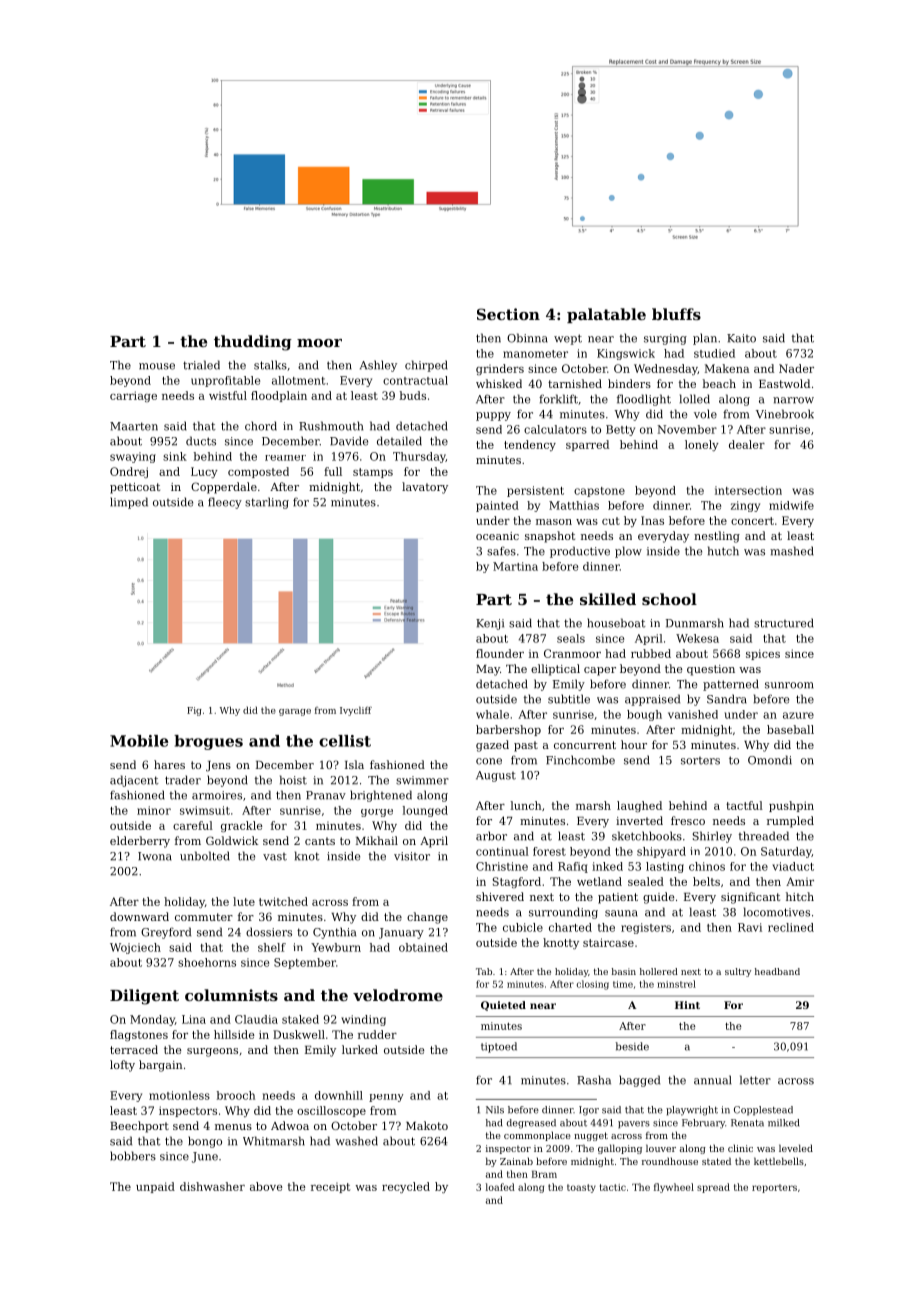 The image size is (924, 1308). Describe the element at coordinates (253, 343) in the document. I see `thudding` at that location.
